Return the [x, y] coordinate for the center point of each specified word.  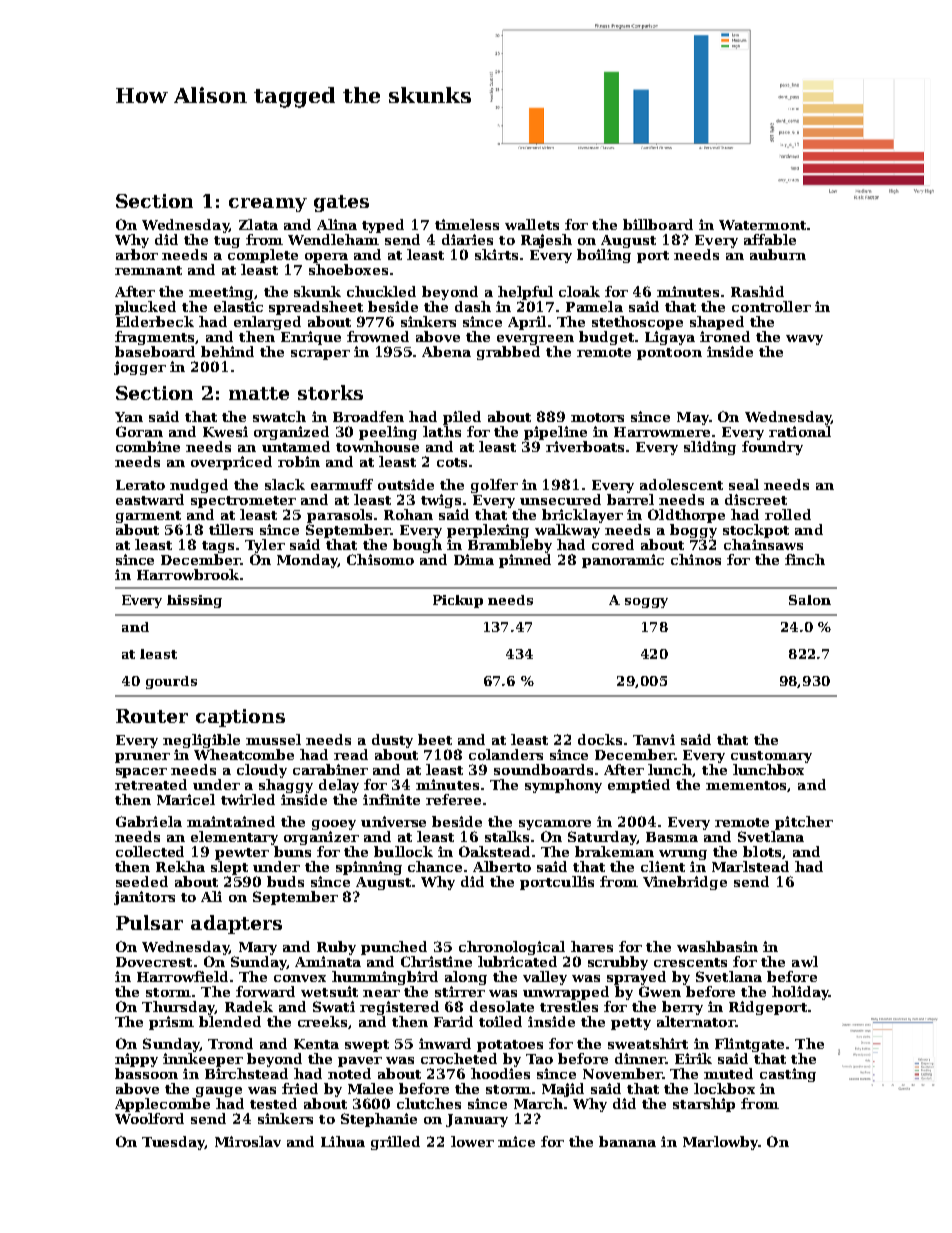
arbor [137, 254]
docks [600, 739]
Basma [672, 837]
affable [770, 239]
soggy [646, 603]
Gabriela [149, 821]
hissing [194, 601]
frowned [378, 336]
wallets [532, 224]
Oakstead [494, 851]
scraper [320, 355]
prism [171, 1023]
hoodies [500, 1073]
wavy [804, 340]
